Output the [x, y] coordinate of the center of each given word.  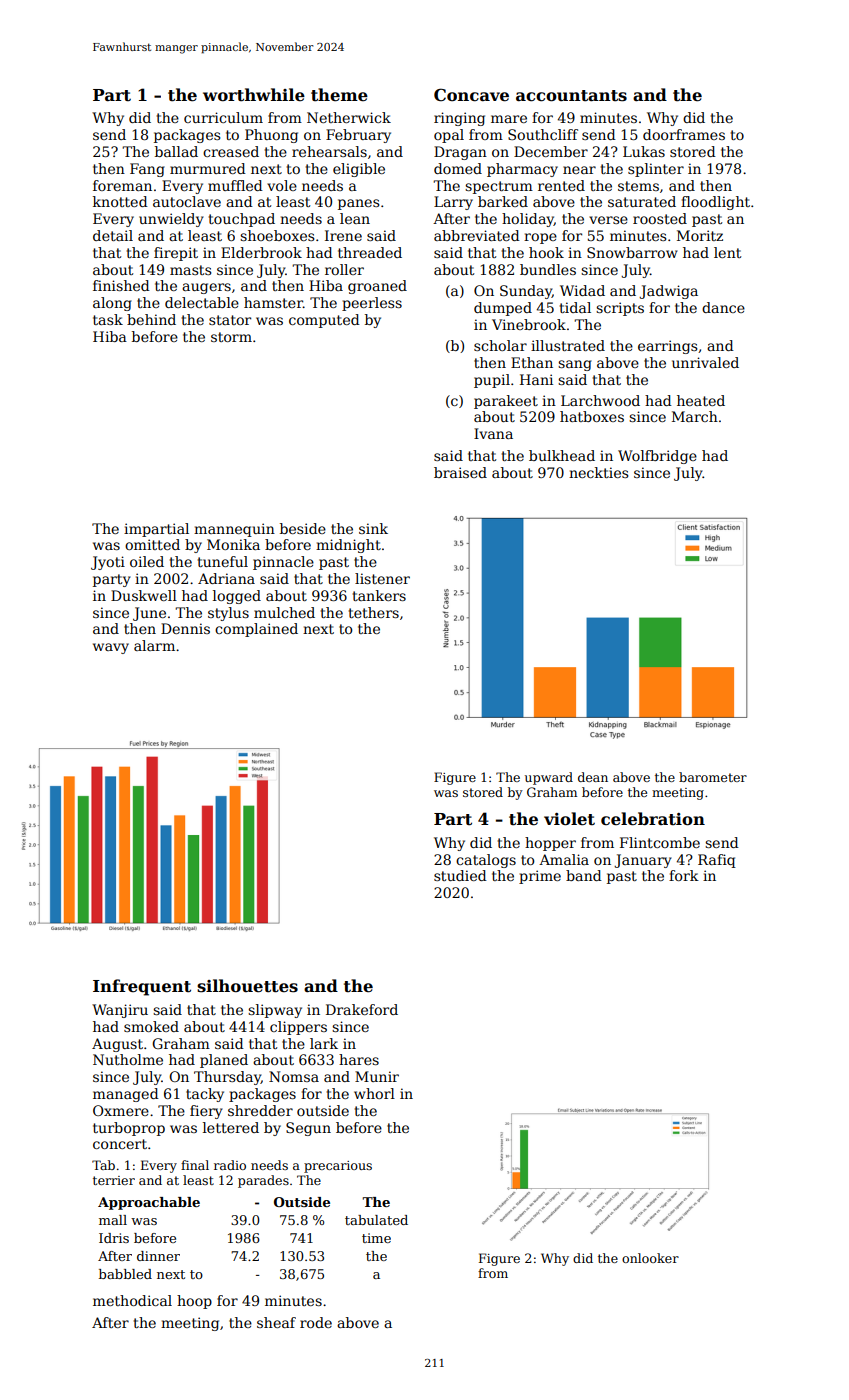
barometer [713, 777]
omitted [152, 544]
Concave [471, 95]
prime [540, 877]
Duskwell [144, 595]
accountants [571, 96]
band [584, 875]
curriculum [223, 117]
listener [382, 578]
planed [224, 1061]
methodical [132, 1300]
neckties [598, 472]
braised [460, 472]
